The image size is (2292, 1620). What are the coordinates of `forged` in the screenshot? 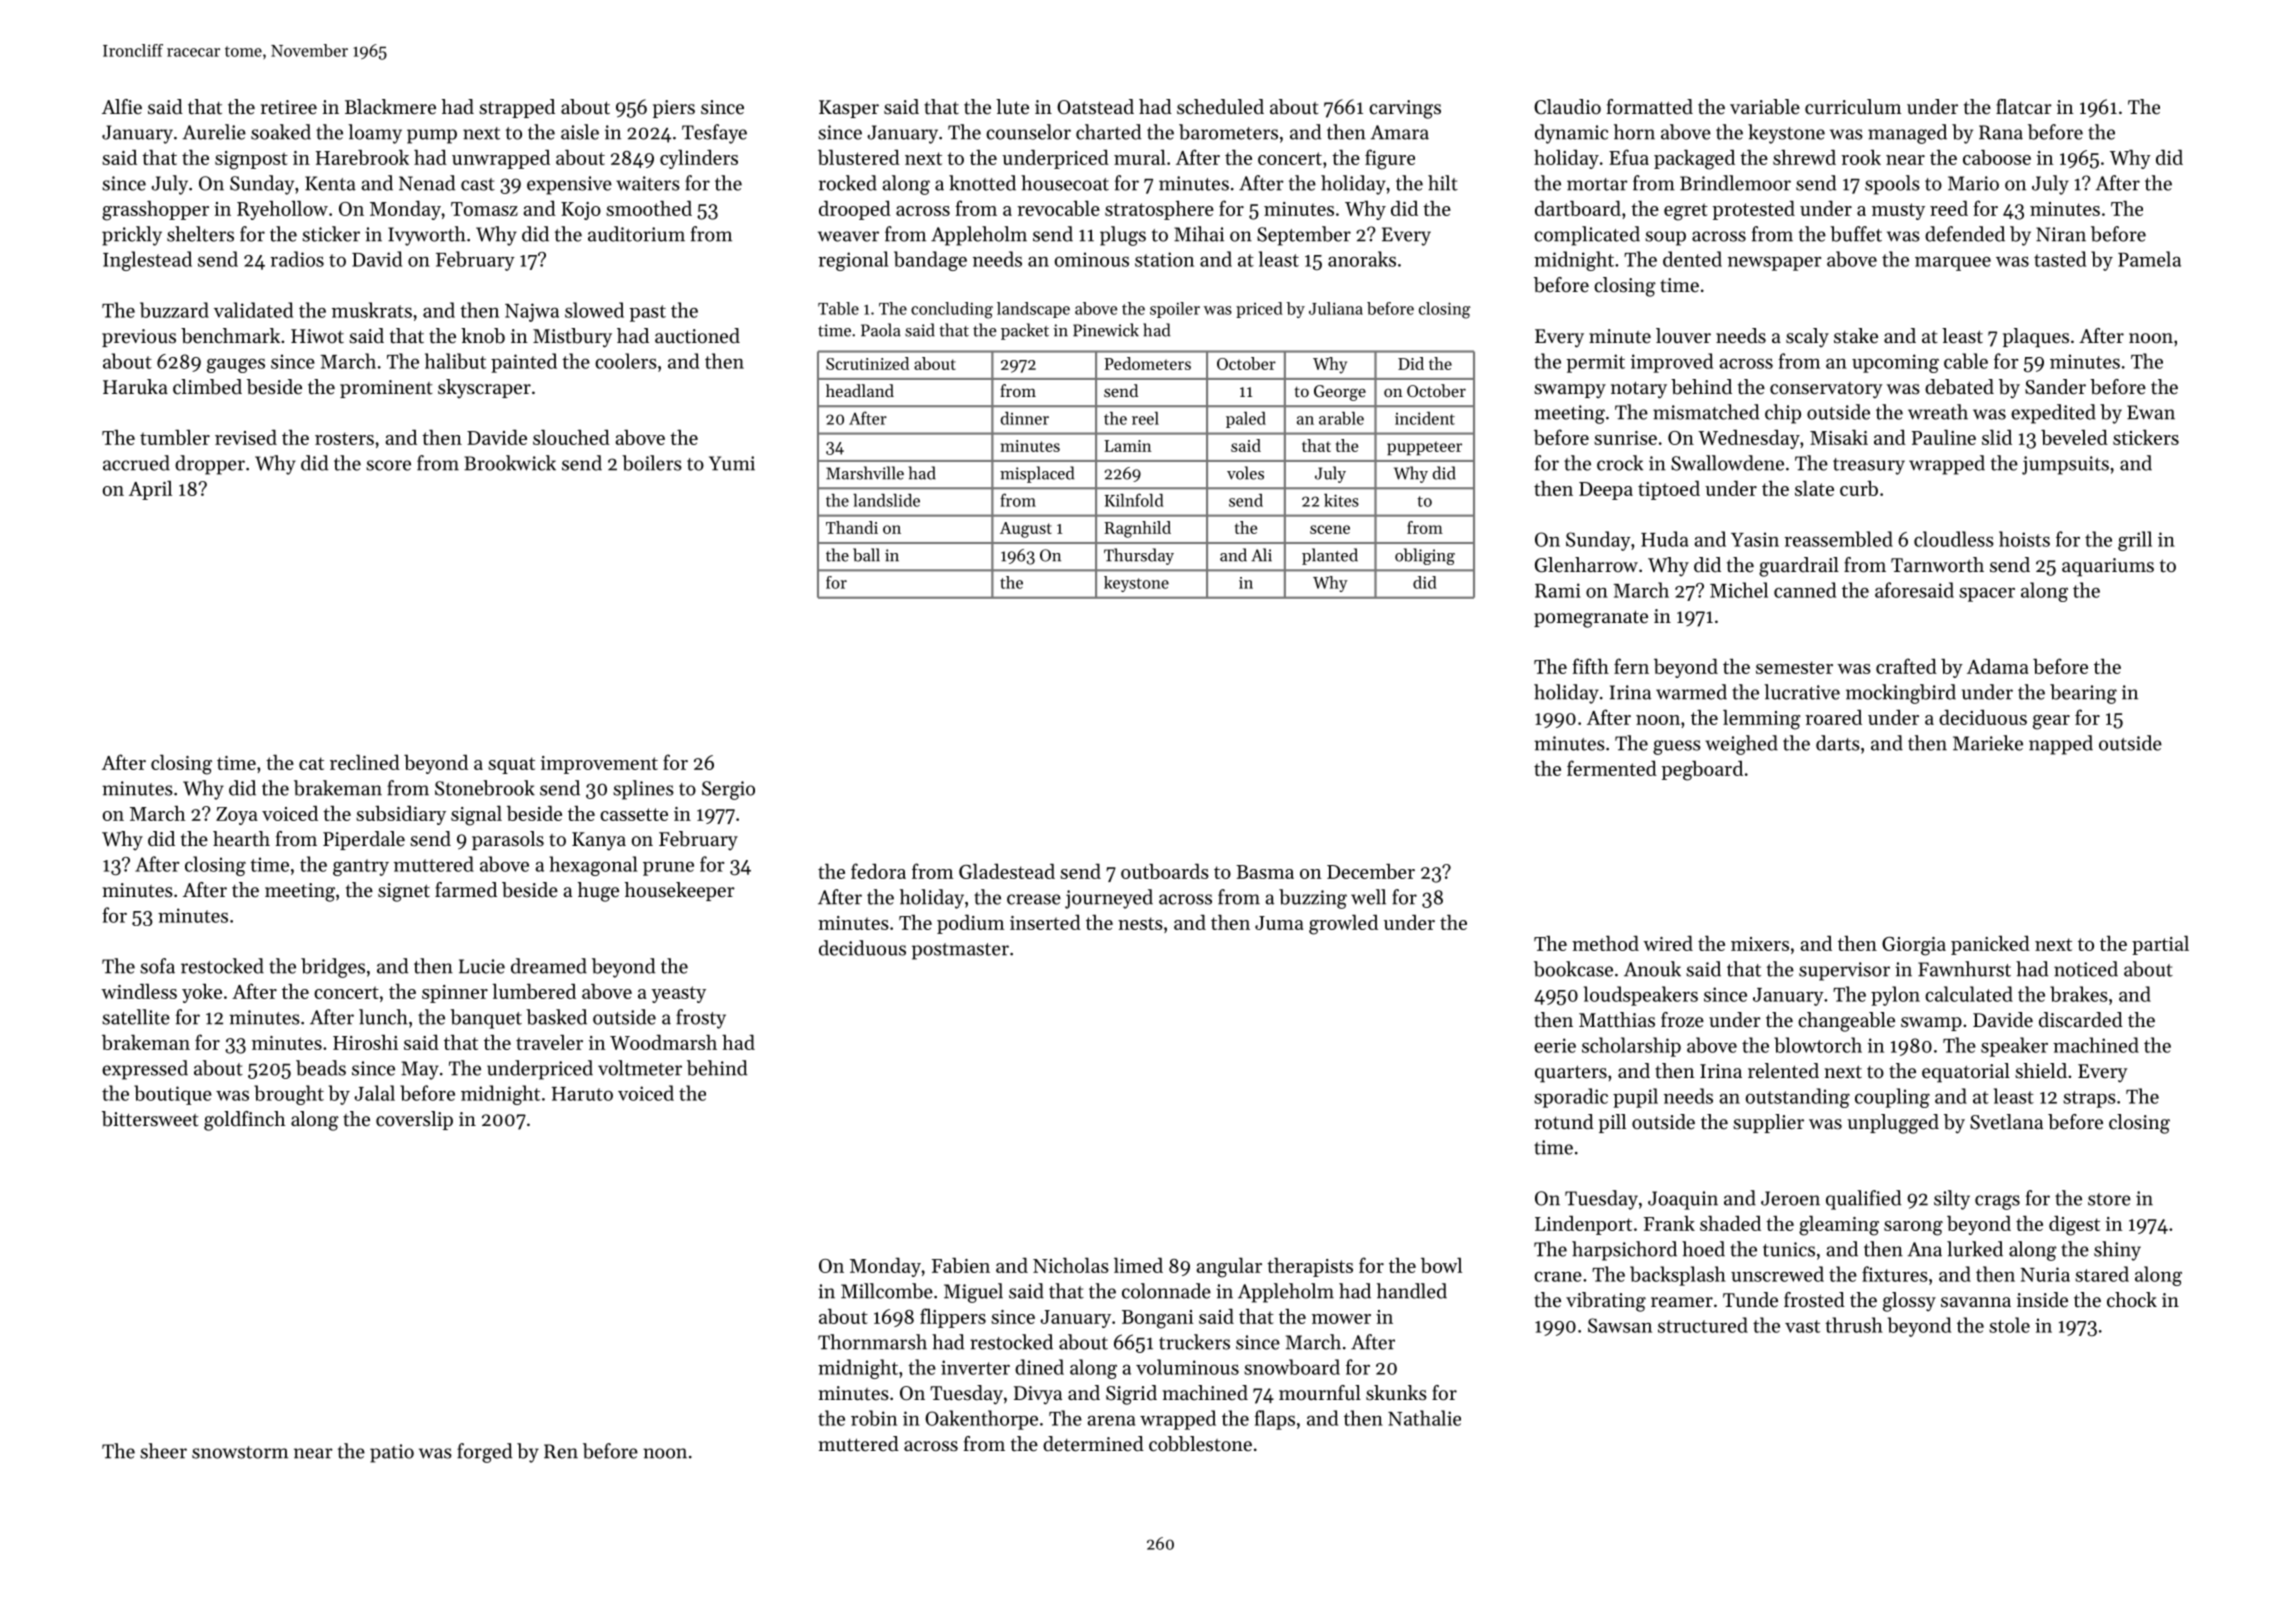 It's located at (484, 1453).
